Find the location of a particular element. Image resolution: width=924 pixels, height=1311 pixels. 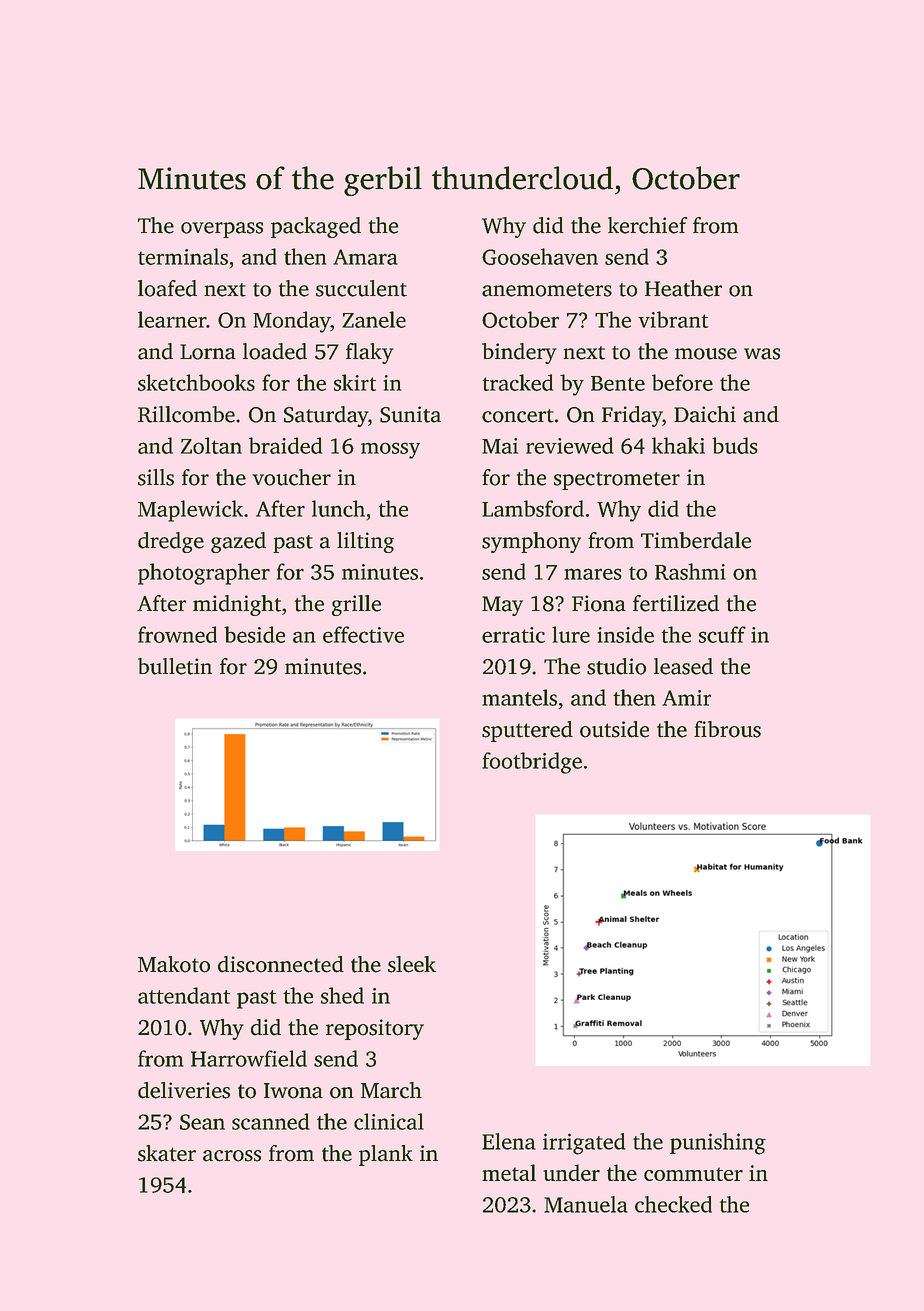

footbridge is located at coordinates (532, 763).
